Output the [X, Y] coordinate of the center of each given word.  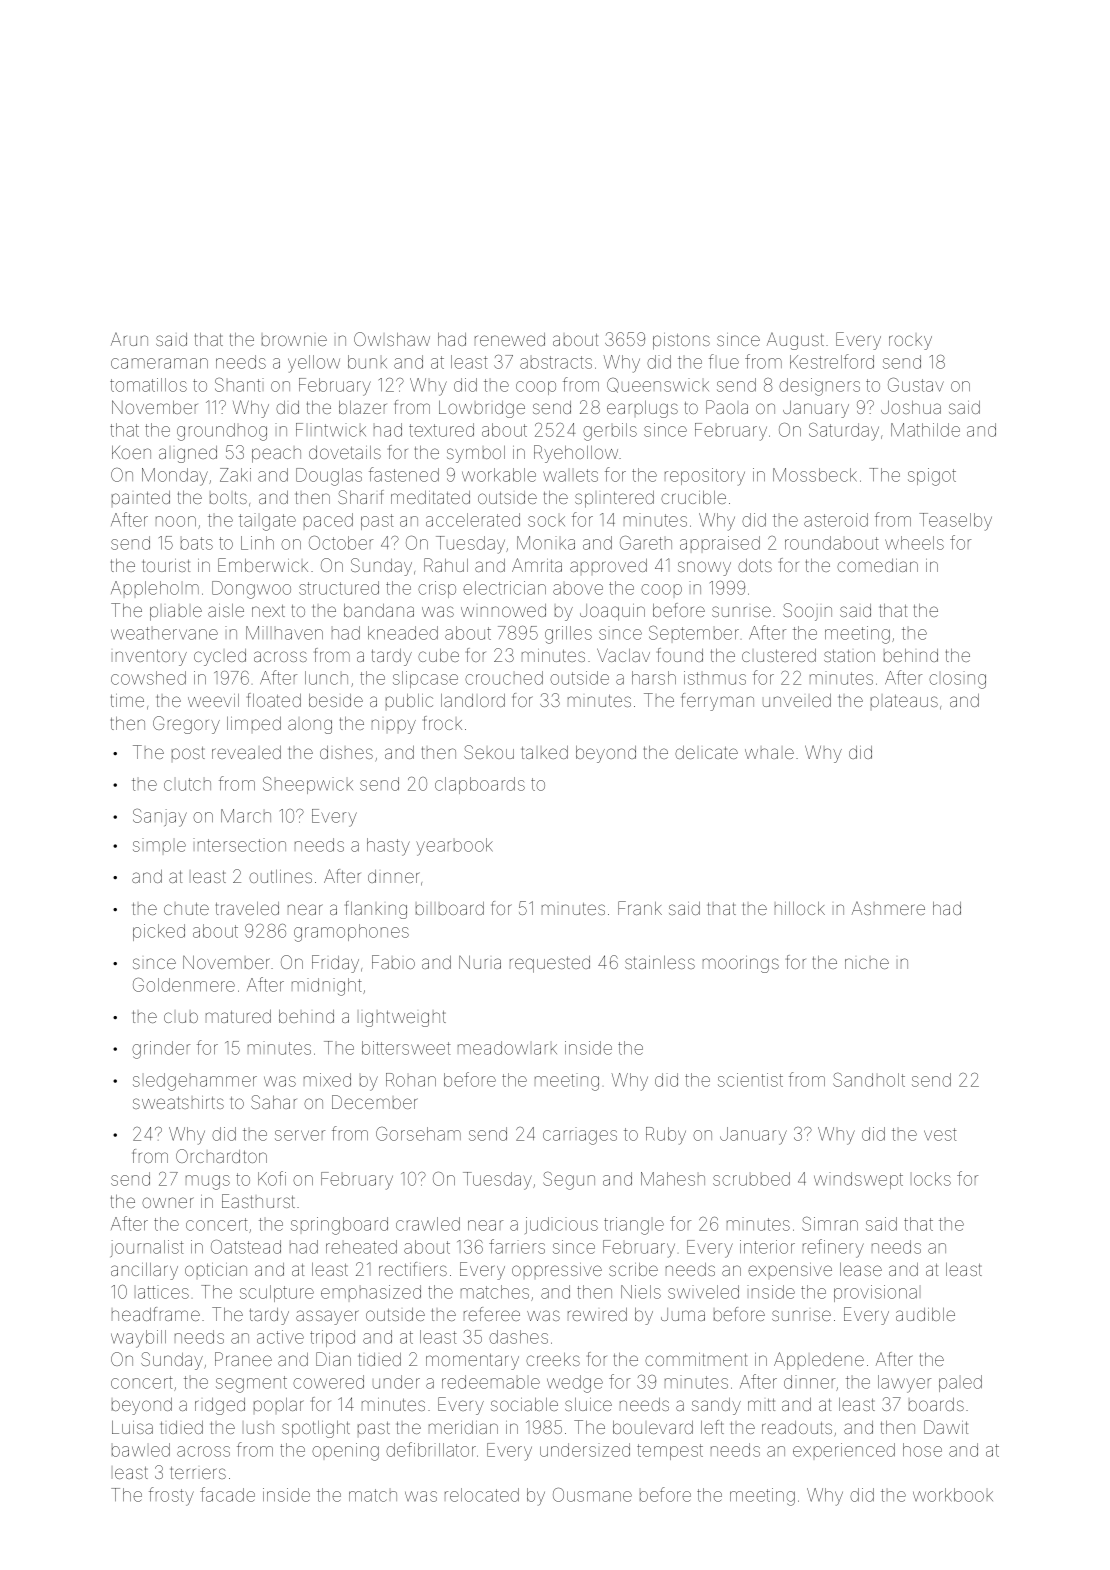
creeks [553, 1359]
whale [769, 753]
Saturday [844, 432]
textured [441, 430]
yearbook [454, 847]
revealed [246, 752]
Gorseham [418, 1134]
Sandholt [869, 1080]
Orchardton [221, 1156]
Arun [129, 339]
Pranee [243, 1359]
